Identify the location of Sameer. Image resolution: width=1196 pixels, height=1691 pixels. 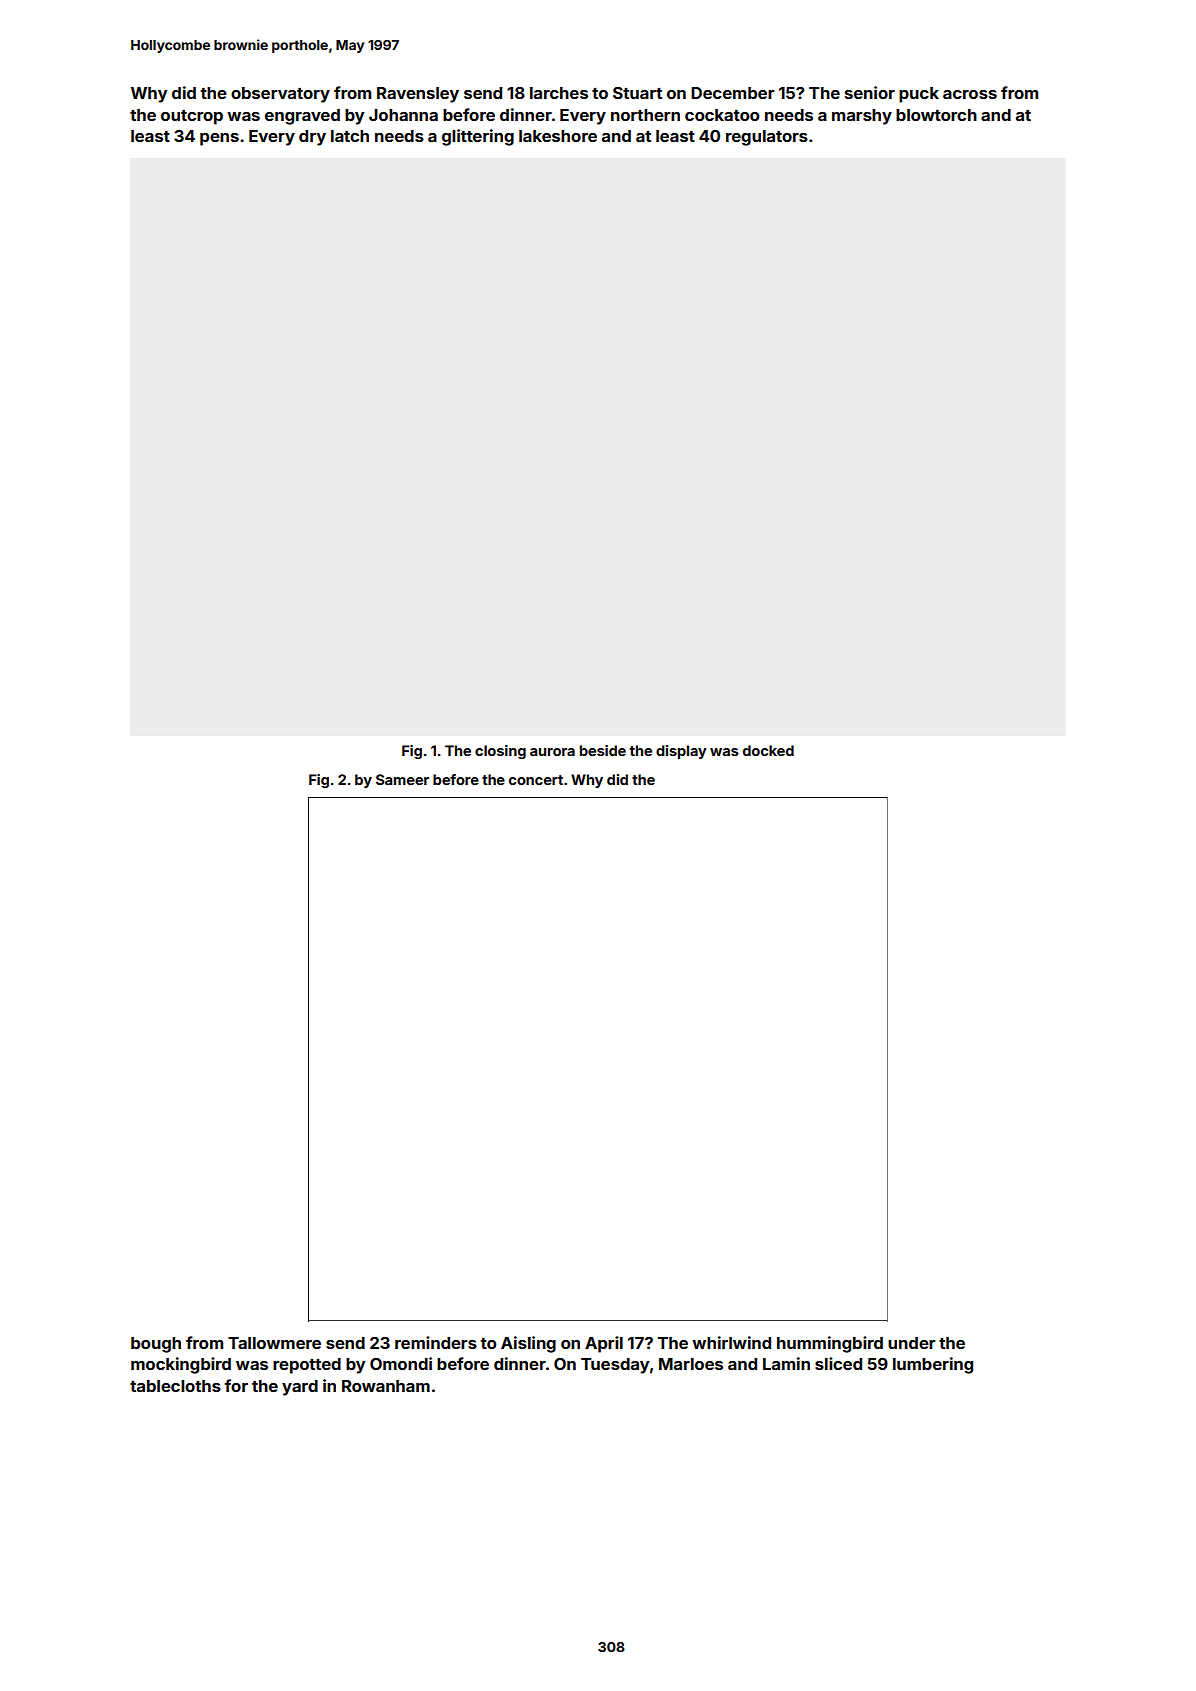
(402, 779).
